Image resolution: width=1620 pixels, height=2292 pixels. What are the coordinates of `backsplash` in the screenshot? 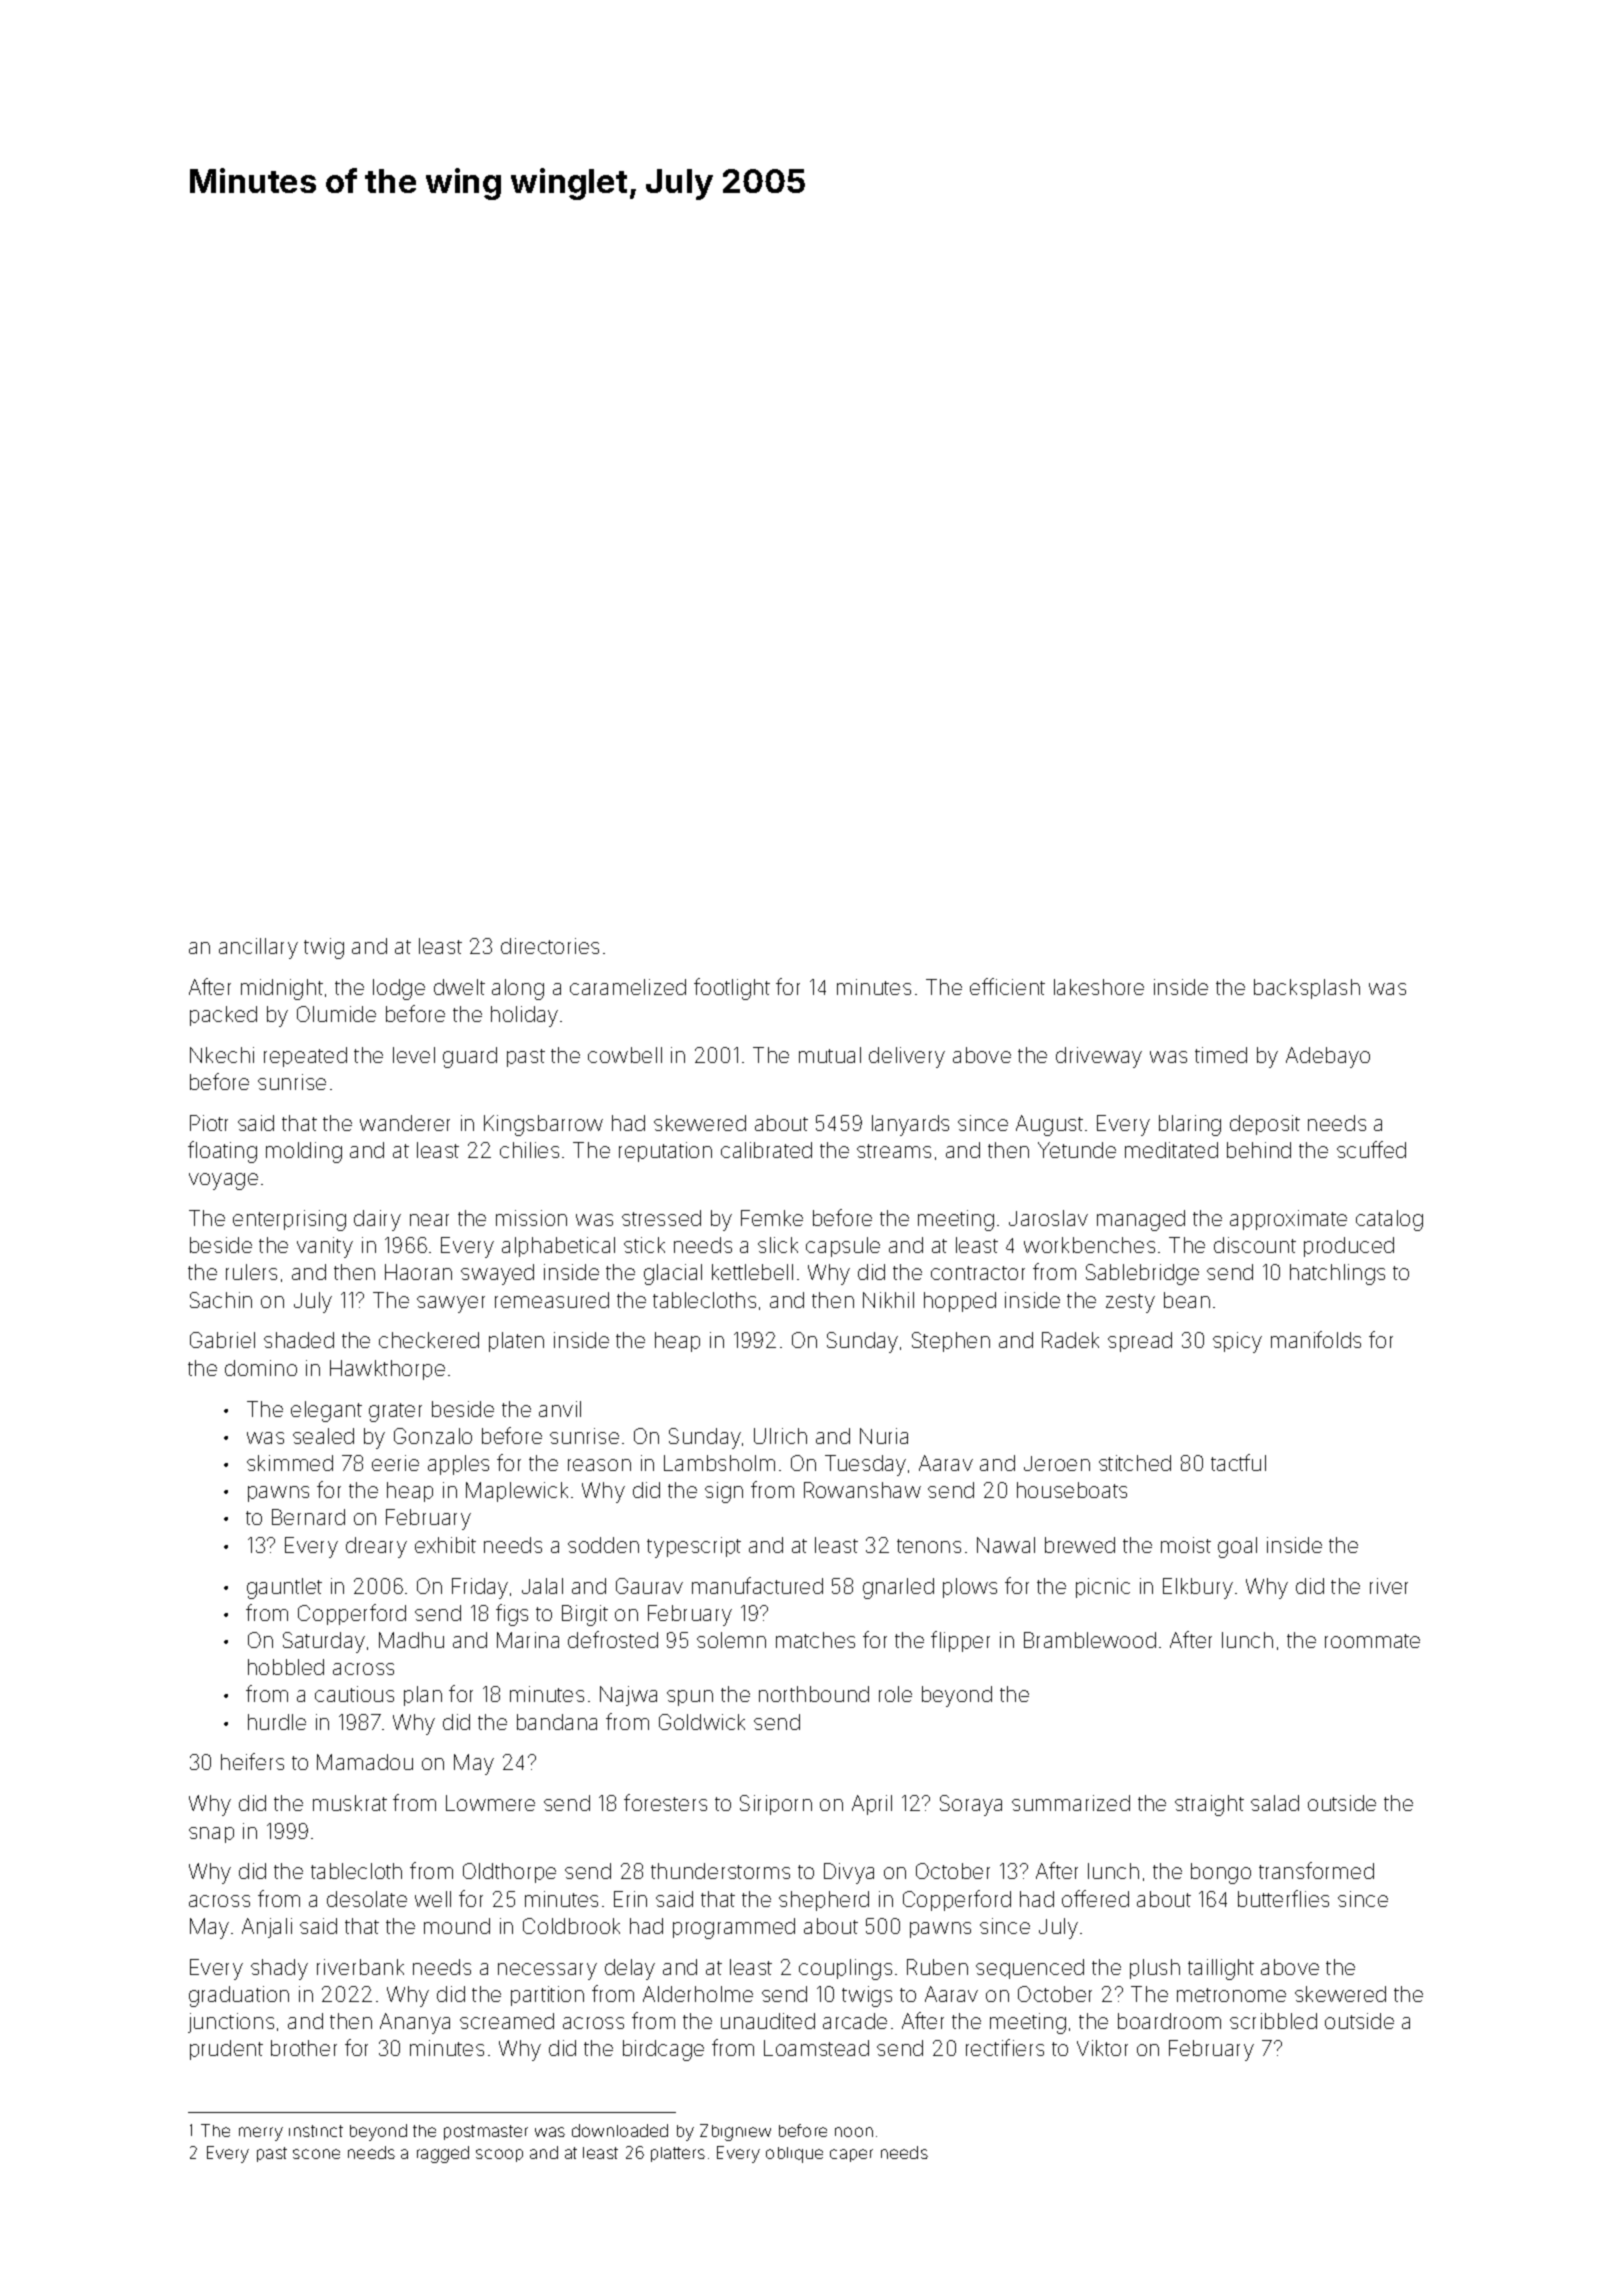 It's located at (1307, 989).
